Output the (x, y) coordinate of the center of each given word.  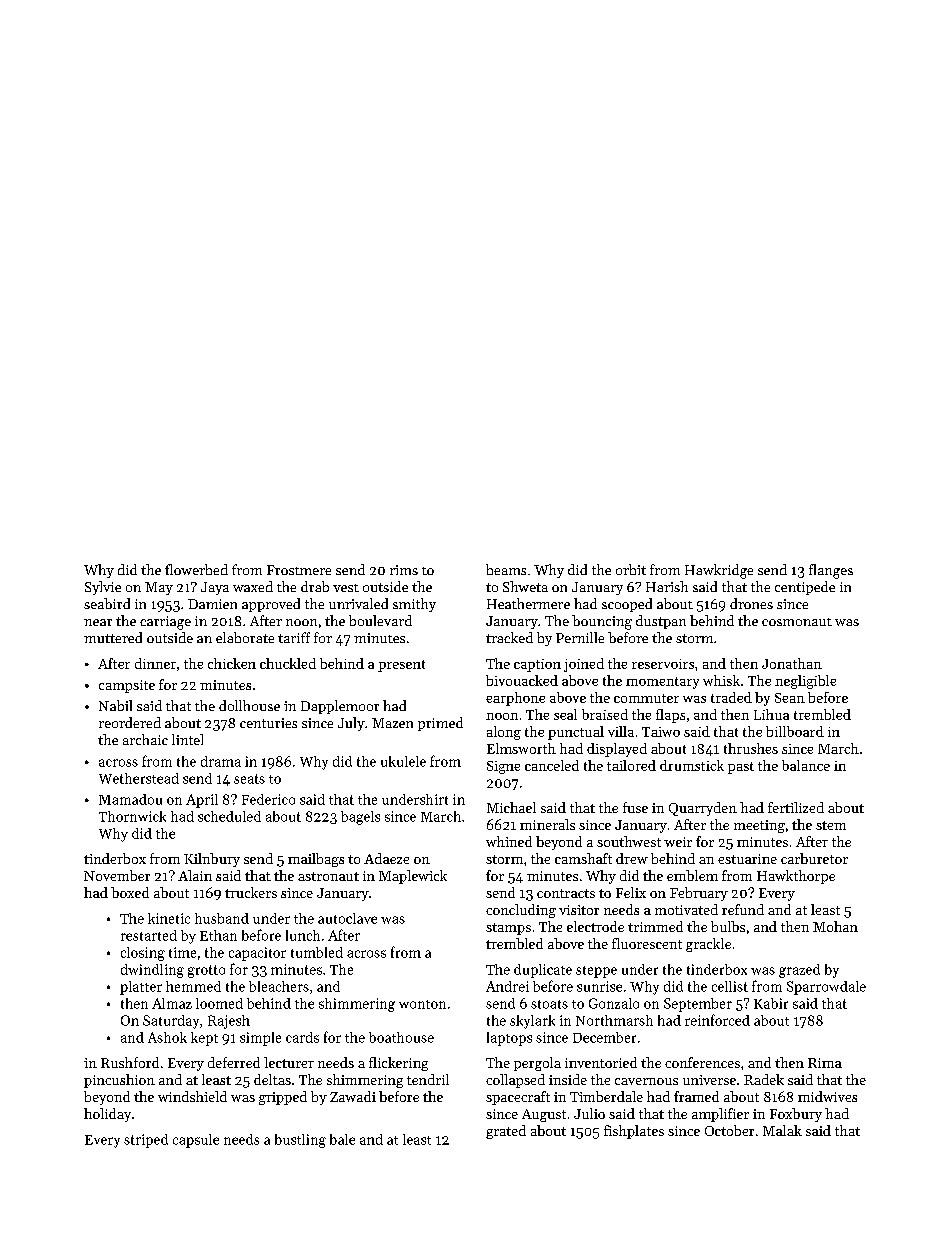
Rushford (130, 1062)
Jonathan (792, 663)
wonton (422, 1004)
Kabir (771, 1003)
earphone (515, 699)
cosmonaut (797, 622)
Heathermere (528, 603)
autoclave (347, 918)
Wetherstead (139, 778)
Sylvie (103, 588)
